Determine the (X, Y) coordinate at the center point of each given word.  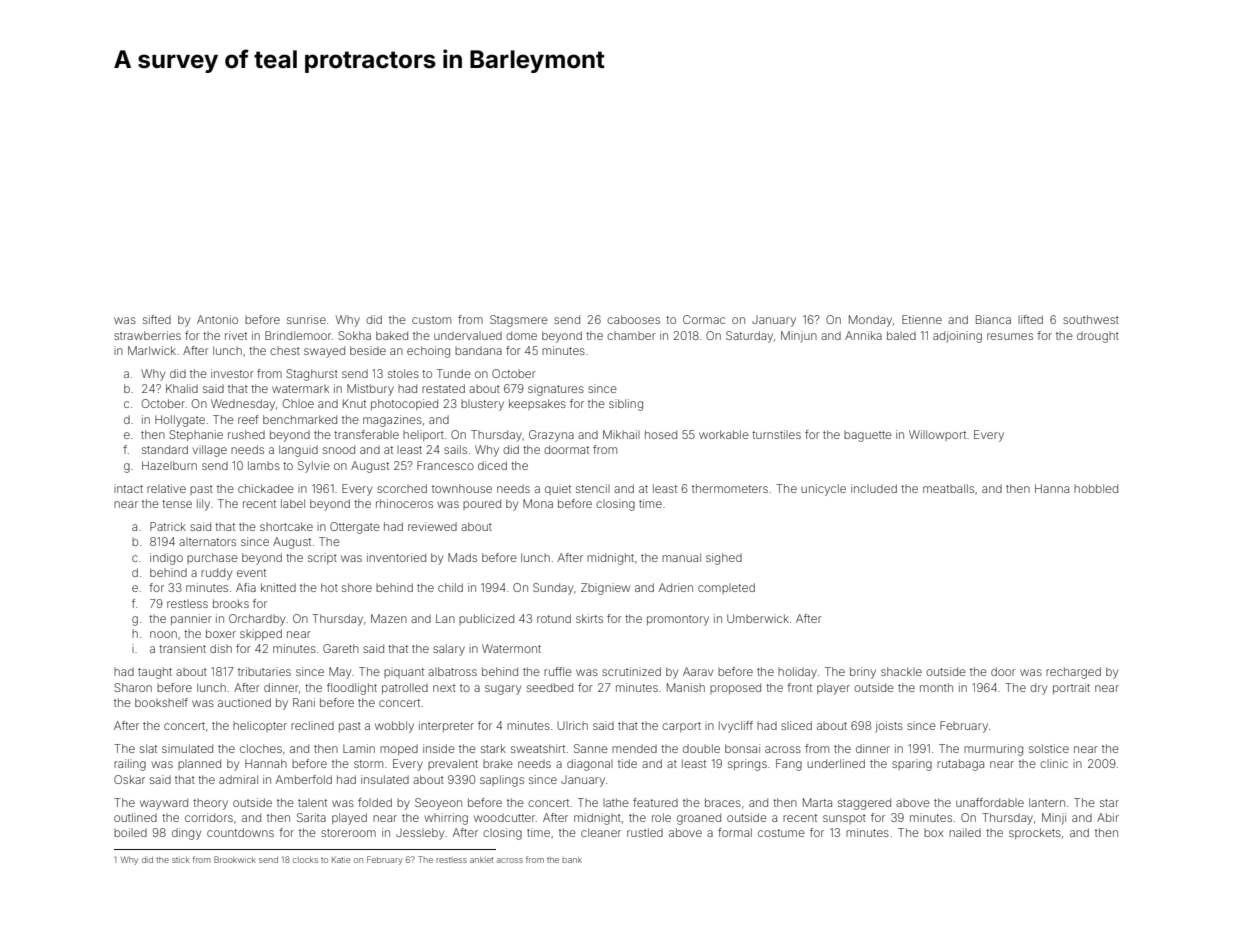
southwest (1091, 319)
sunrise (306, 319)
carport (681, 727)
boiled (130, 832)
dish (221, 648)
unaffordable (990, 802)
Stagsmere (519, 321)
